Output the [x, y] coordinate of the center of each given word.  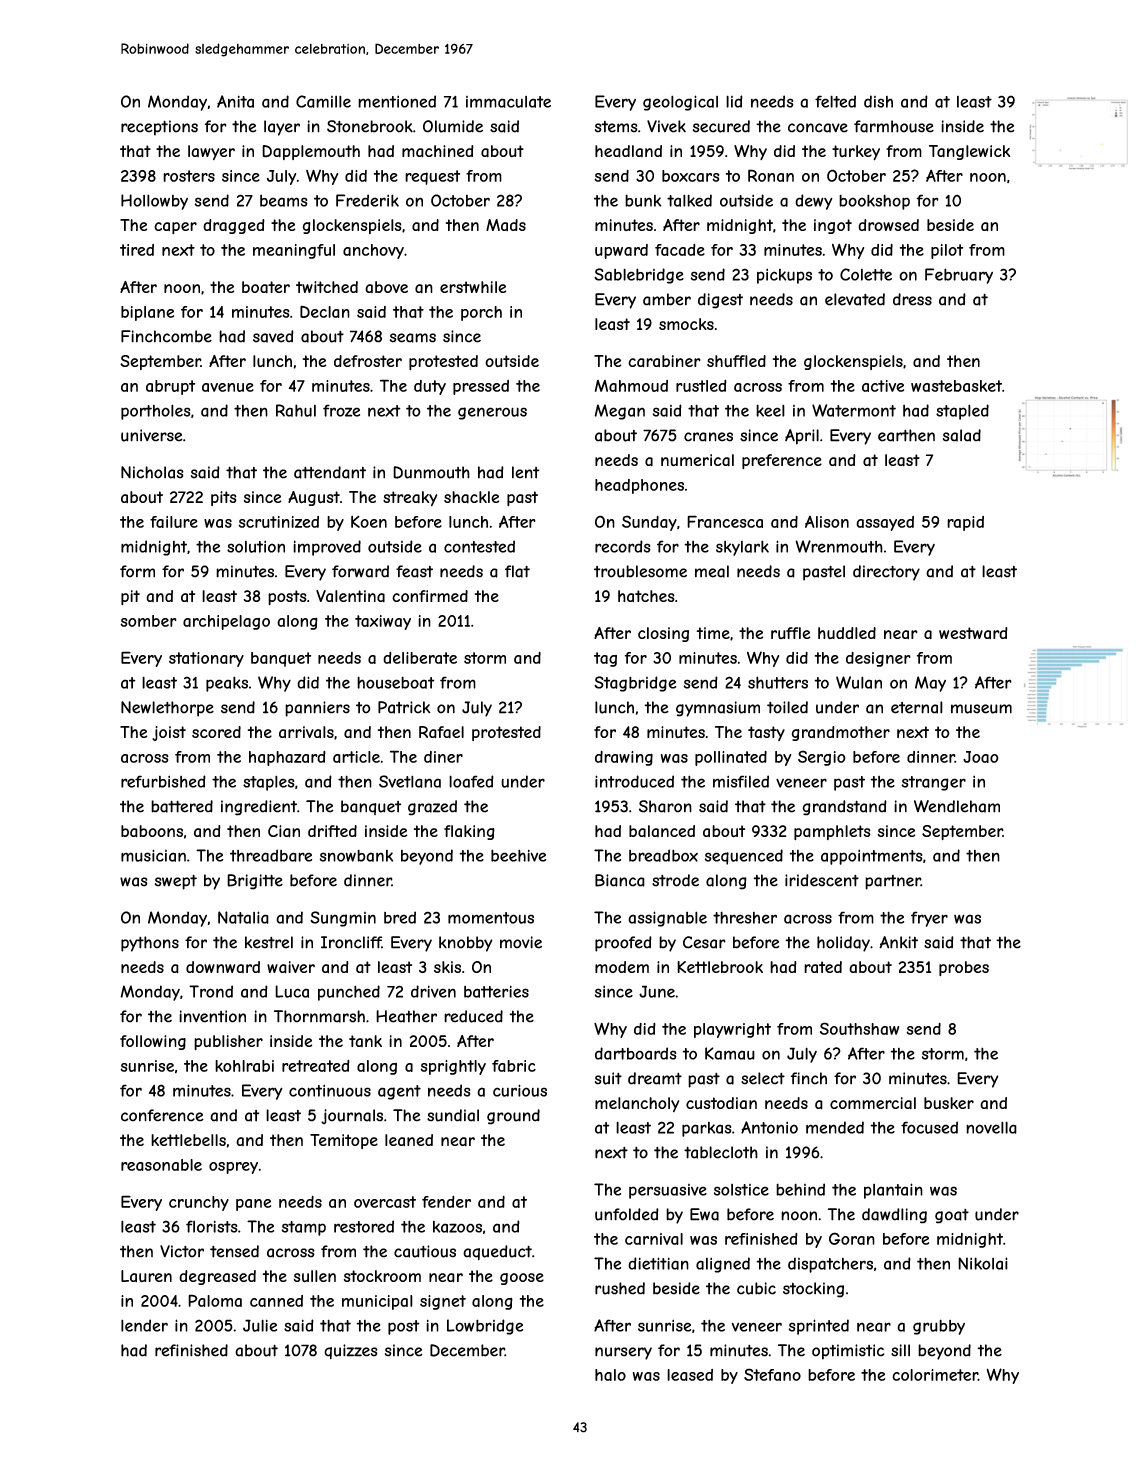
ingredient [259, 808]
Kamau [730, 1053]
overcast [385, 1202]
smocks [686, 324]
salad [962, 435]
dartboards [636, 1053]
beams [284, 201]
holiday [843, 944]
